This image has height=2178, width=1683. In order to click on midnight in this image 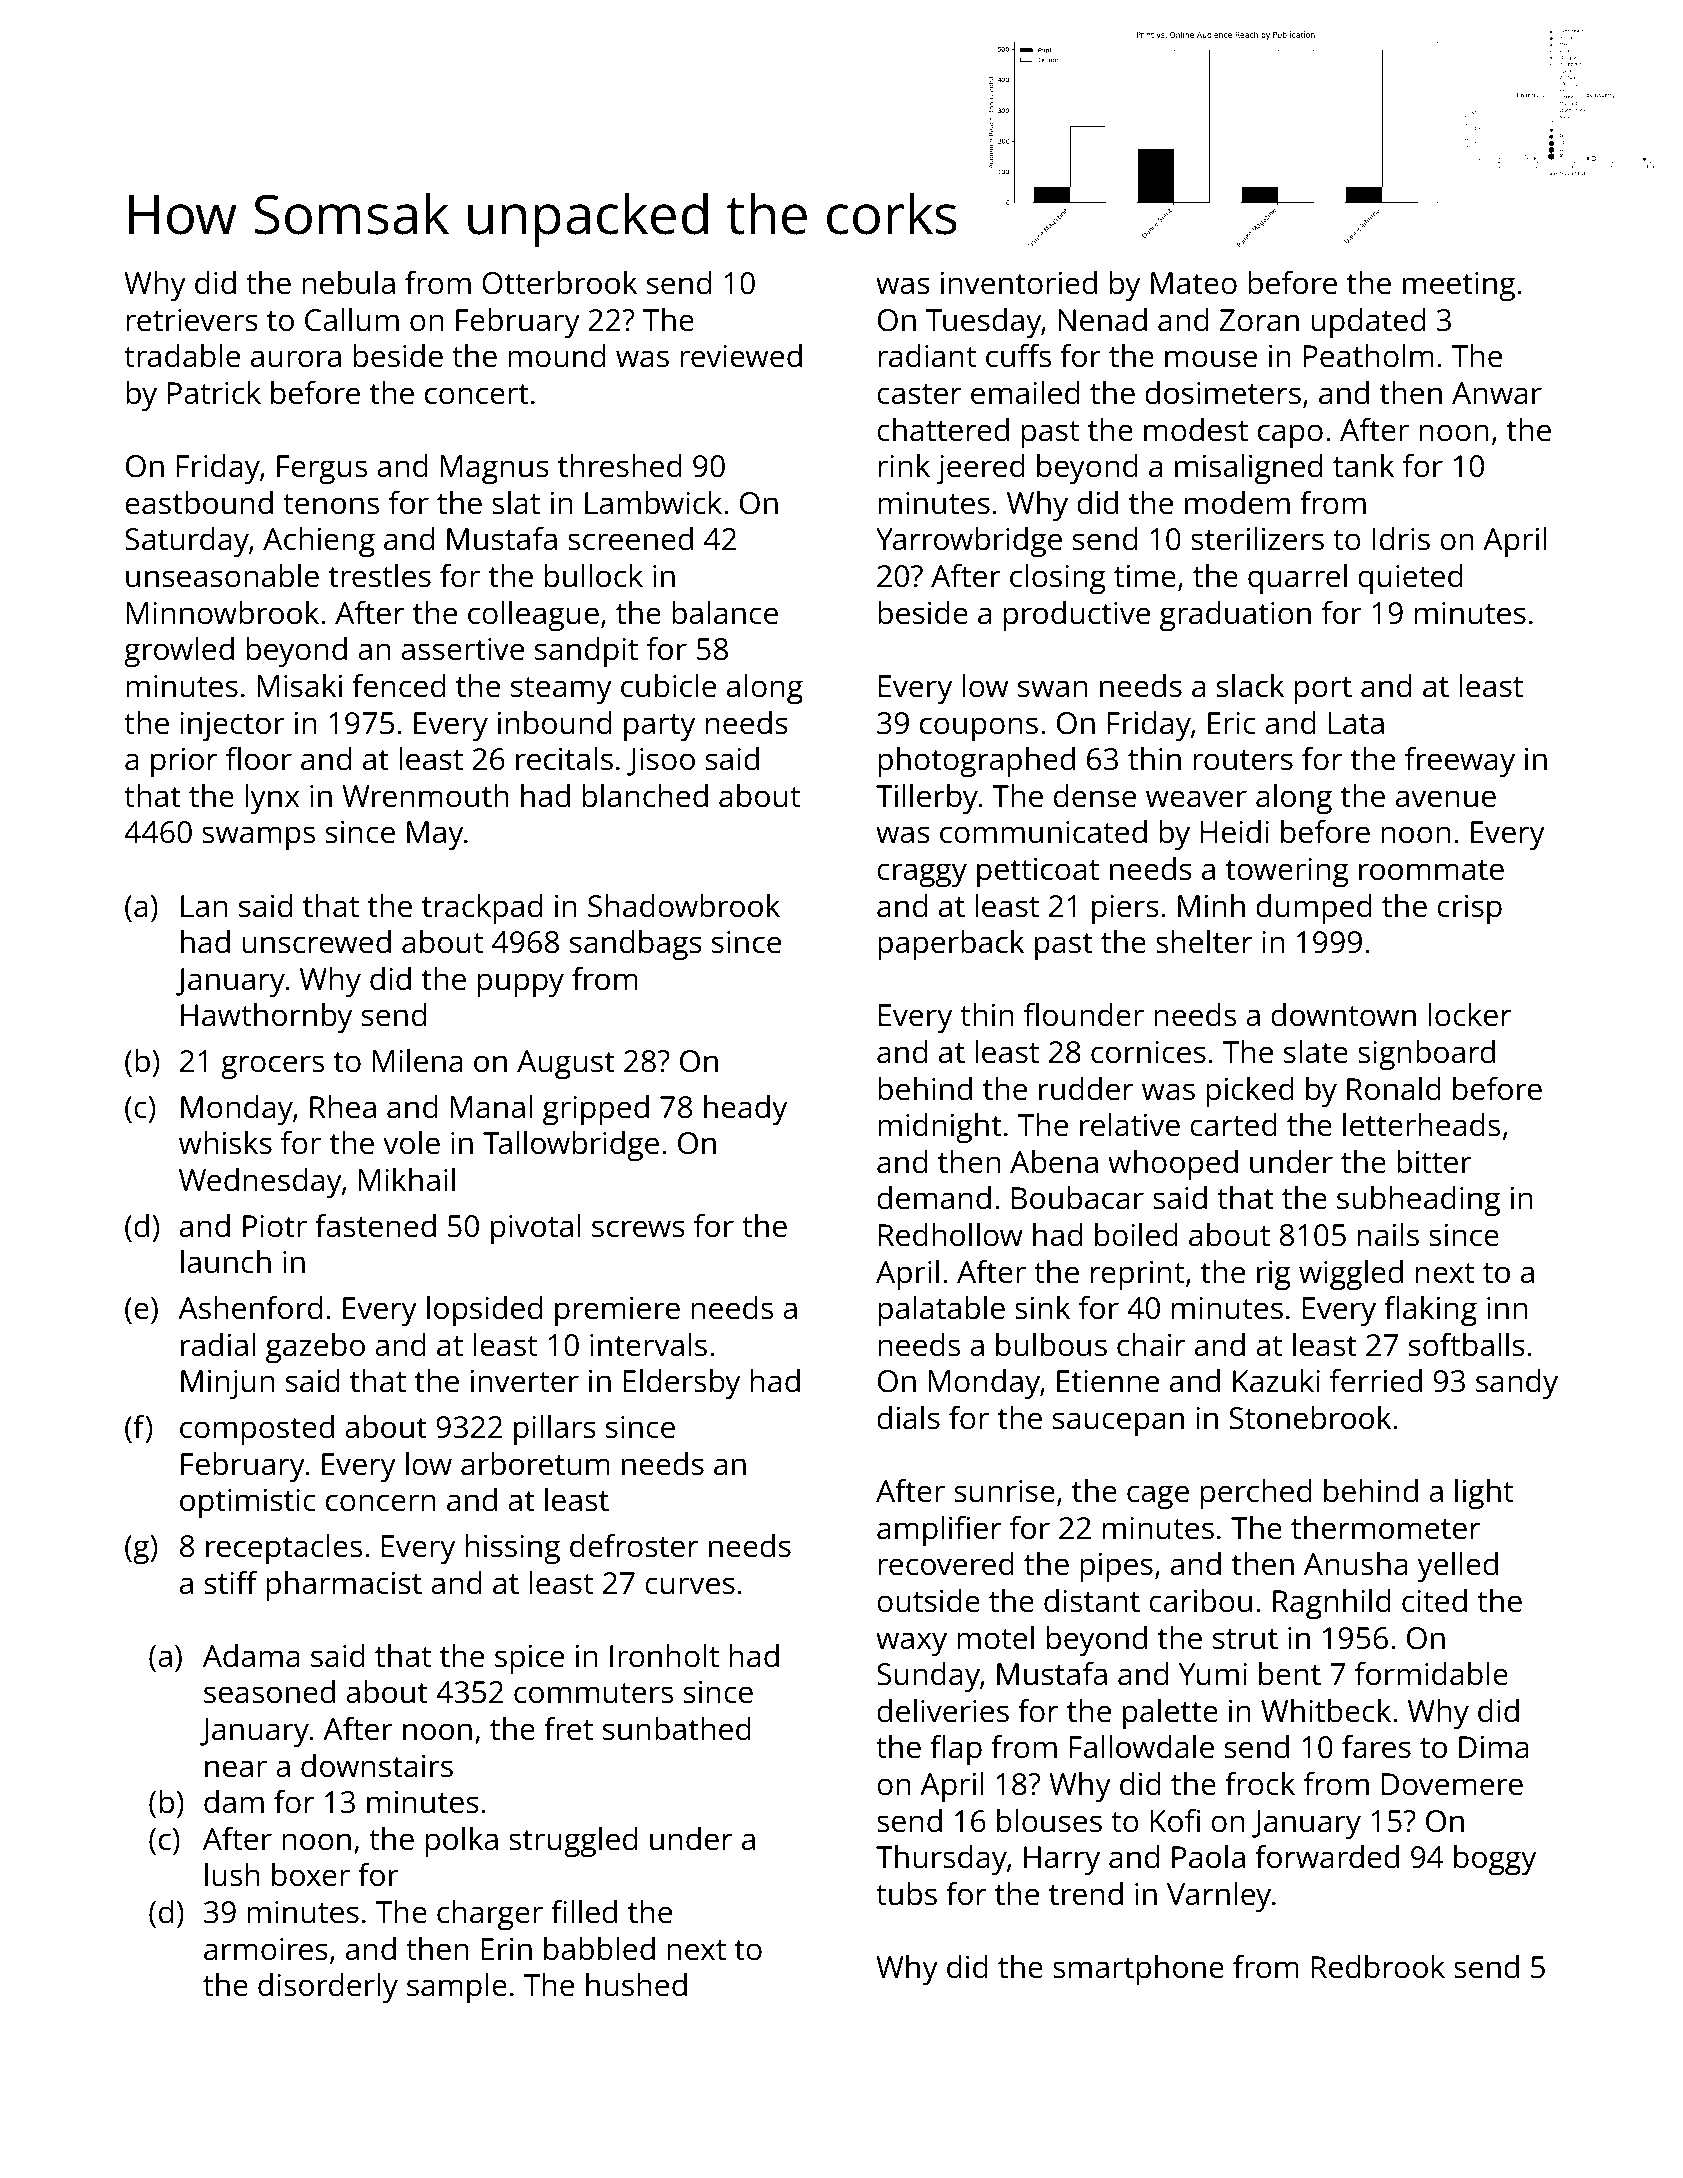, I will do `click(940, 1128)`.
